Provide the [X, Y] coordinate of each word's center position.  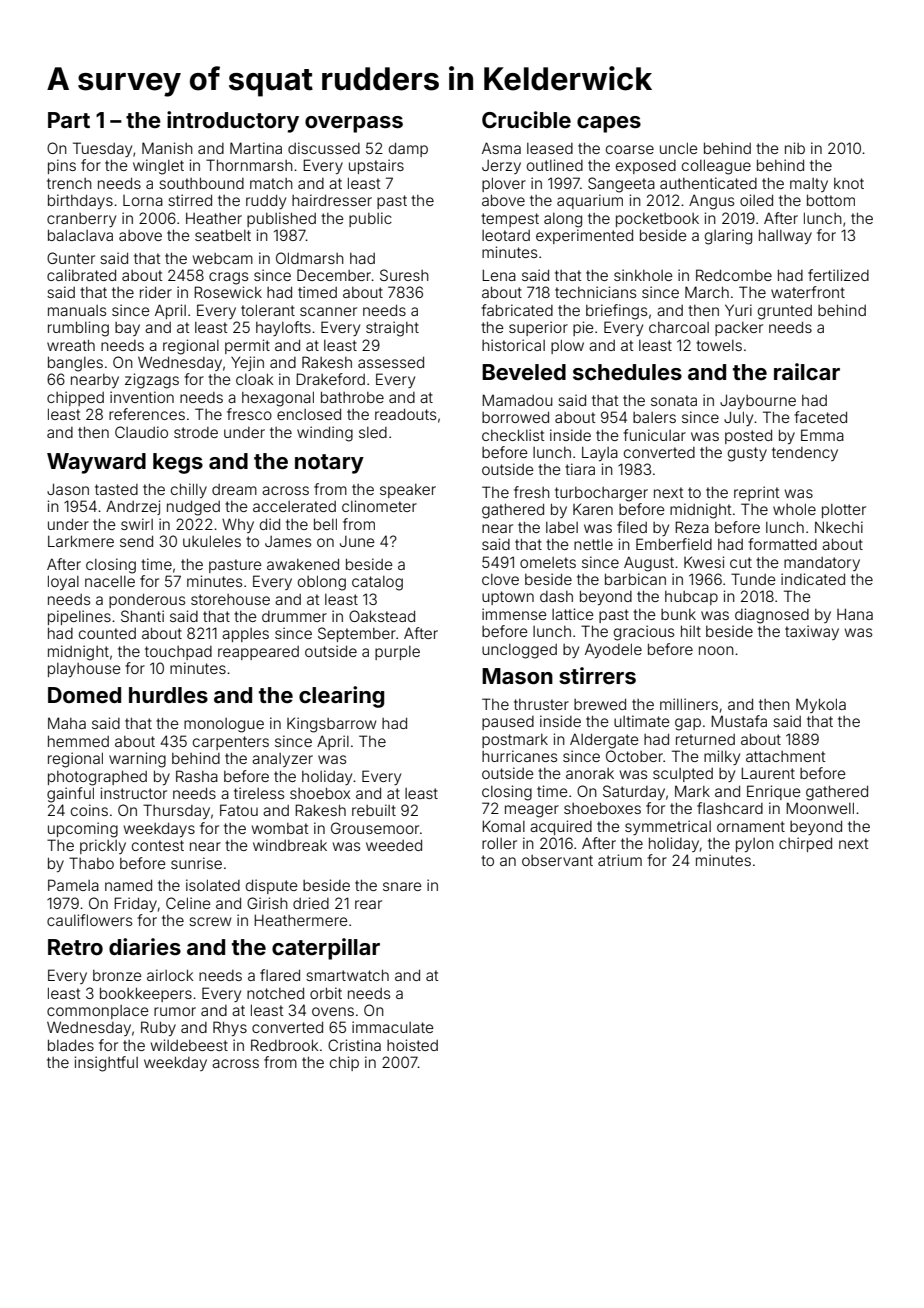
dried [311, 903]
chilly [189, 490]
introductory [233, 122]
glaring [728, 237]
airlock [170, 975]
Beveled [524, 372]
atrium [620, 860]
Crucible [526, 119]
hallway [785, 236]
